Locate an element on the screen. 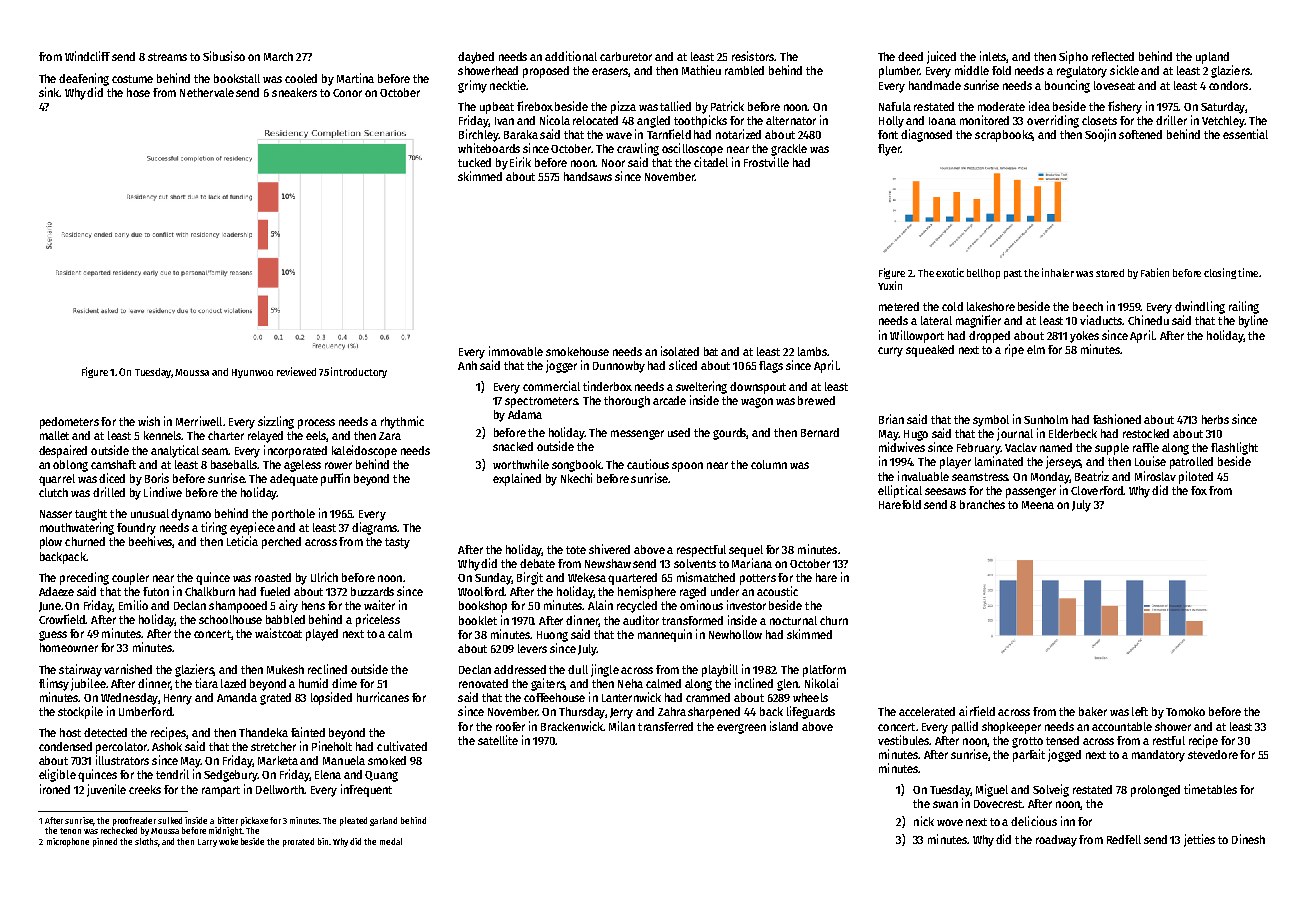 This screenshot has width=1308, height=924. daybed is located at coordinates (476, 58).
